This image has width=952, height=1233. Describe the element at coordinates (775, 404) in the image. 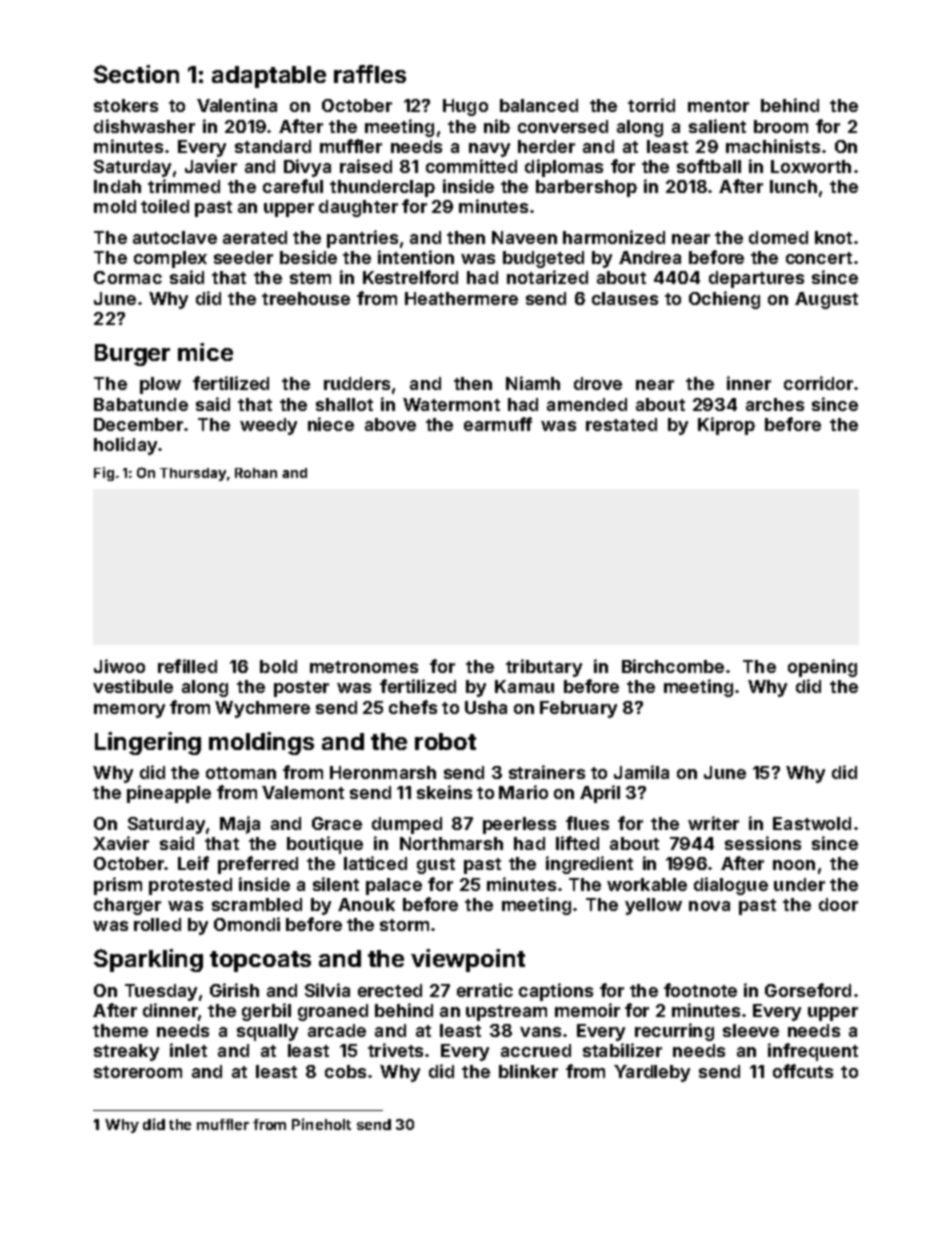

I see `arches` at that location.
